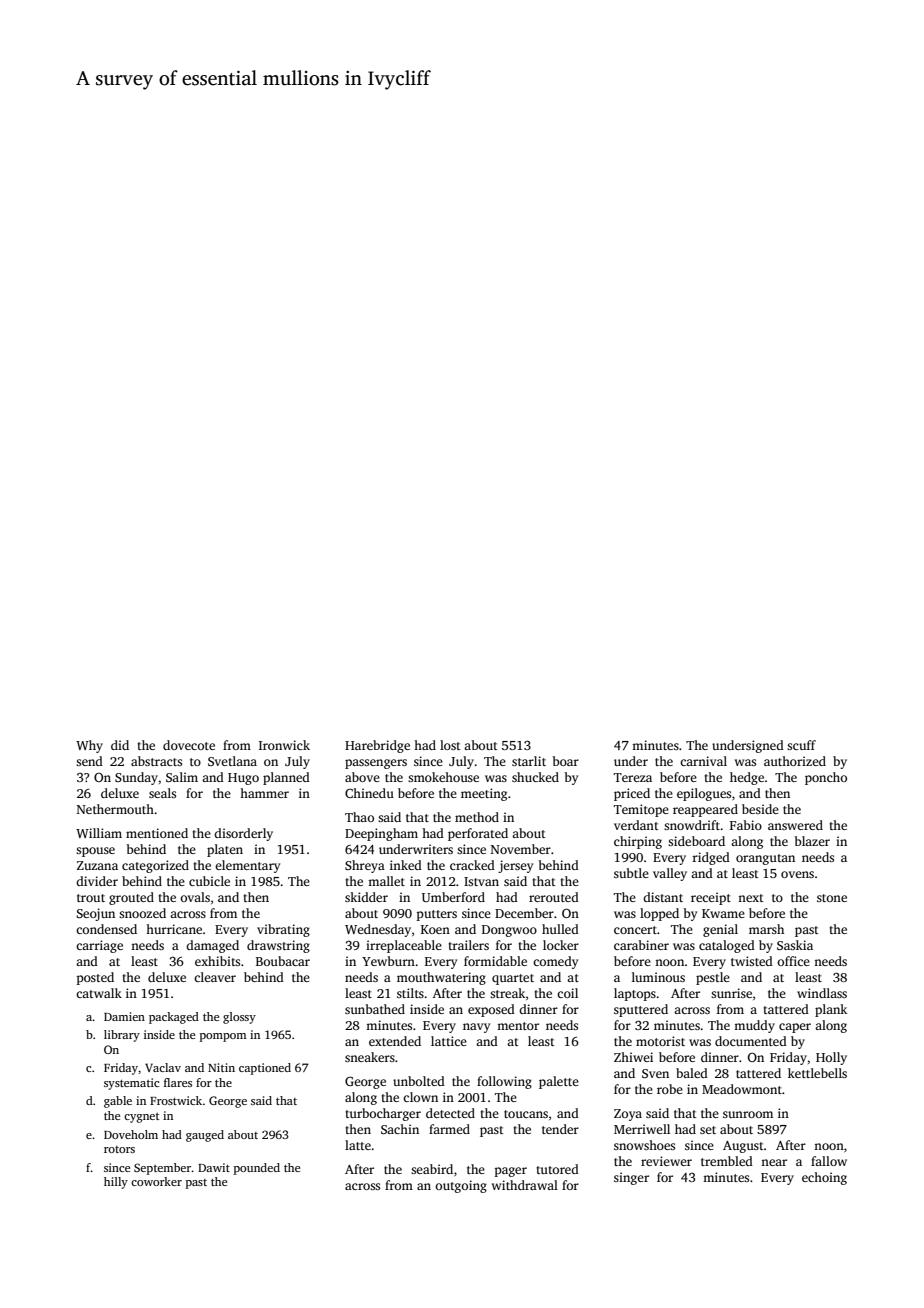  Describe the element at coordinates (748, 1114) in the screenshot. I see `sunroom` at that location.
